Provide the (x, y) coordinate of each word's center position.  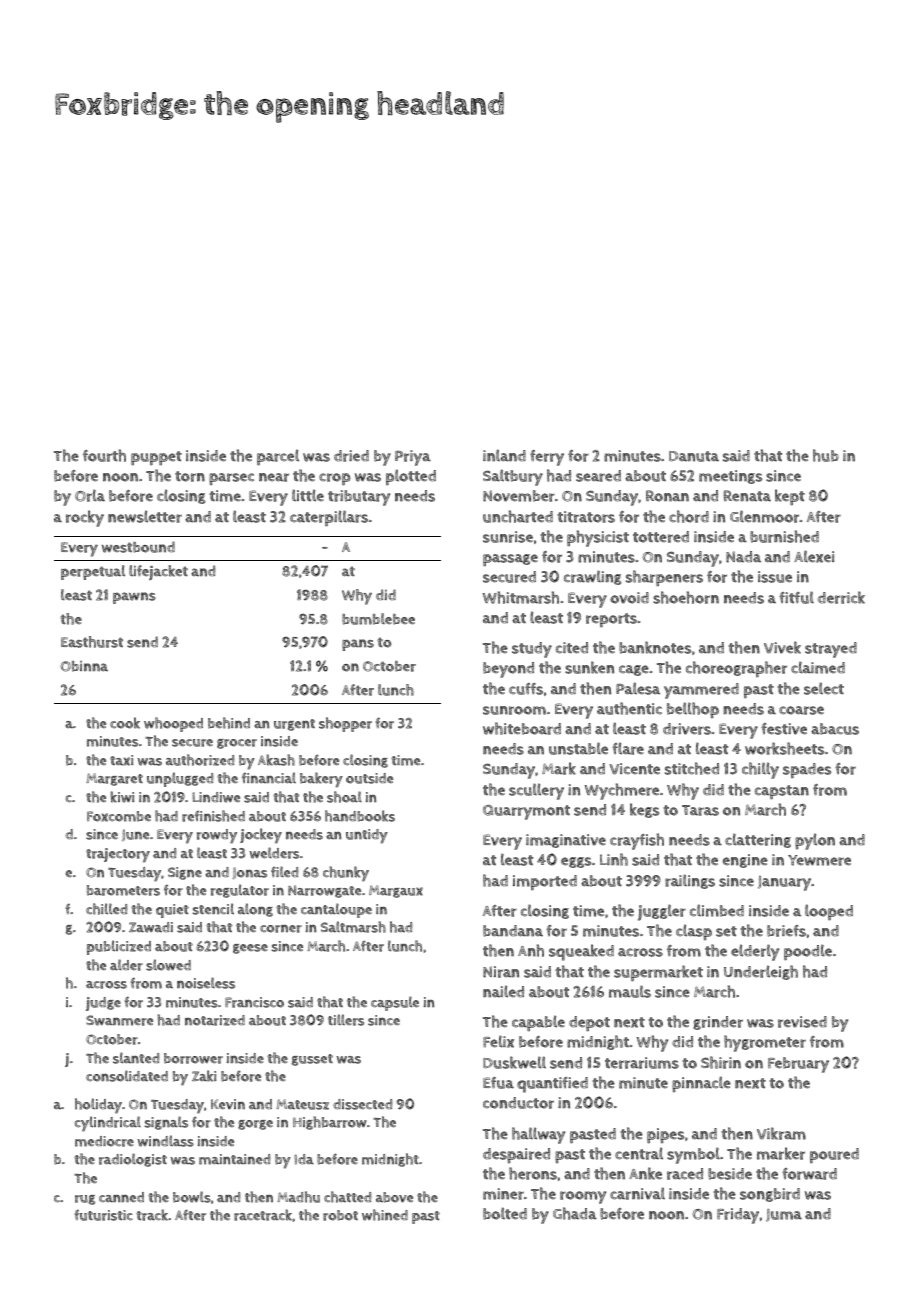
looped (829, 912)
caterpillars (329, 518)
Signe (185, 873)
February (798, 1065)
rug (85, 1200)
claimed (818, 667)
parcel (278, 457)
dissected (363, 1104)
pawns (134, 598)
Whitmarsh (520, 597)
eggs (576, 862)
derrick (841, 597)
